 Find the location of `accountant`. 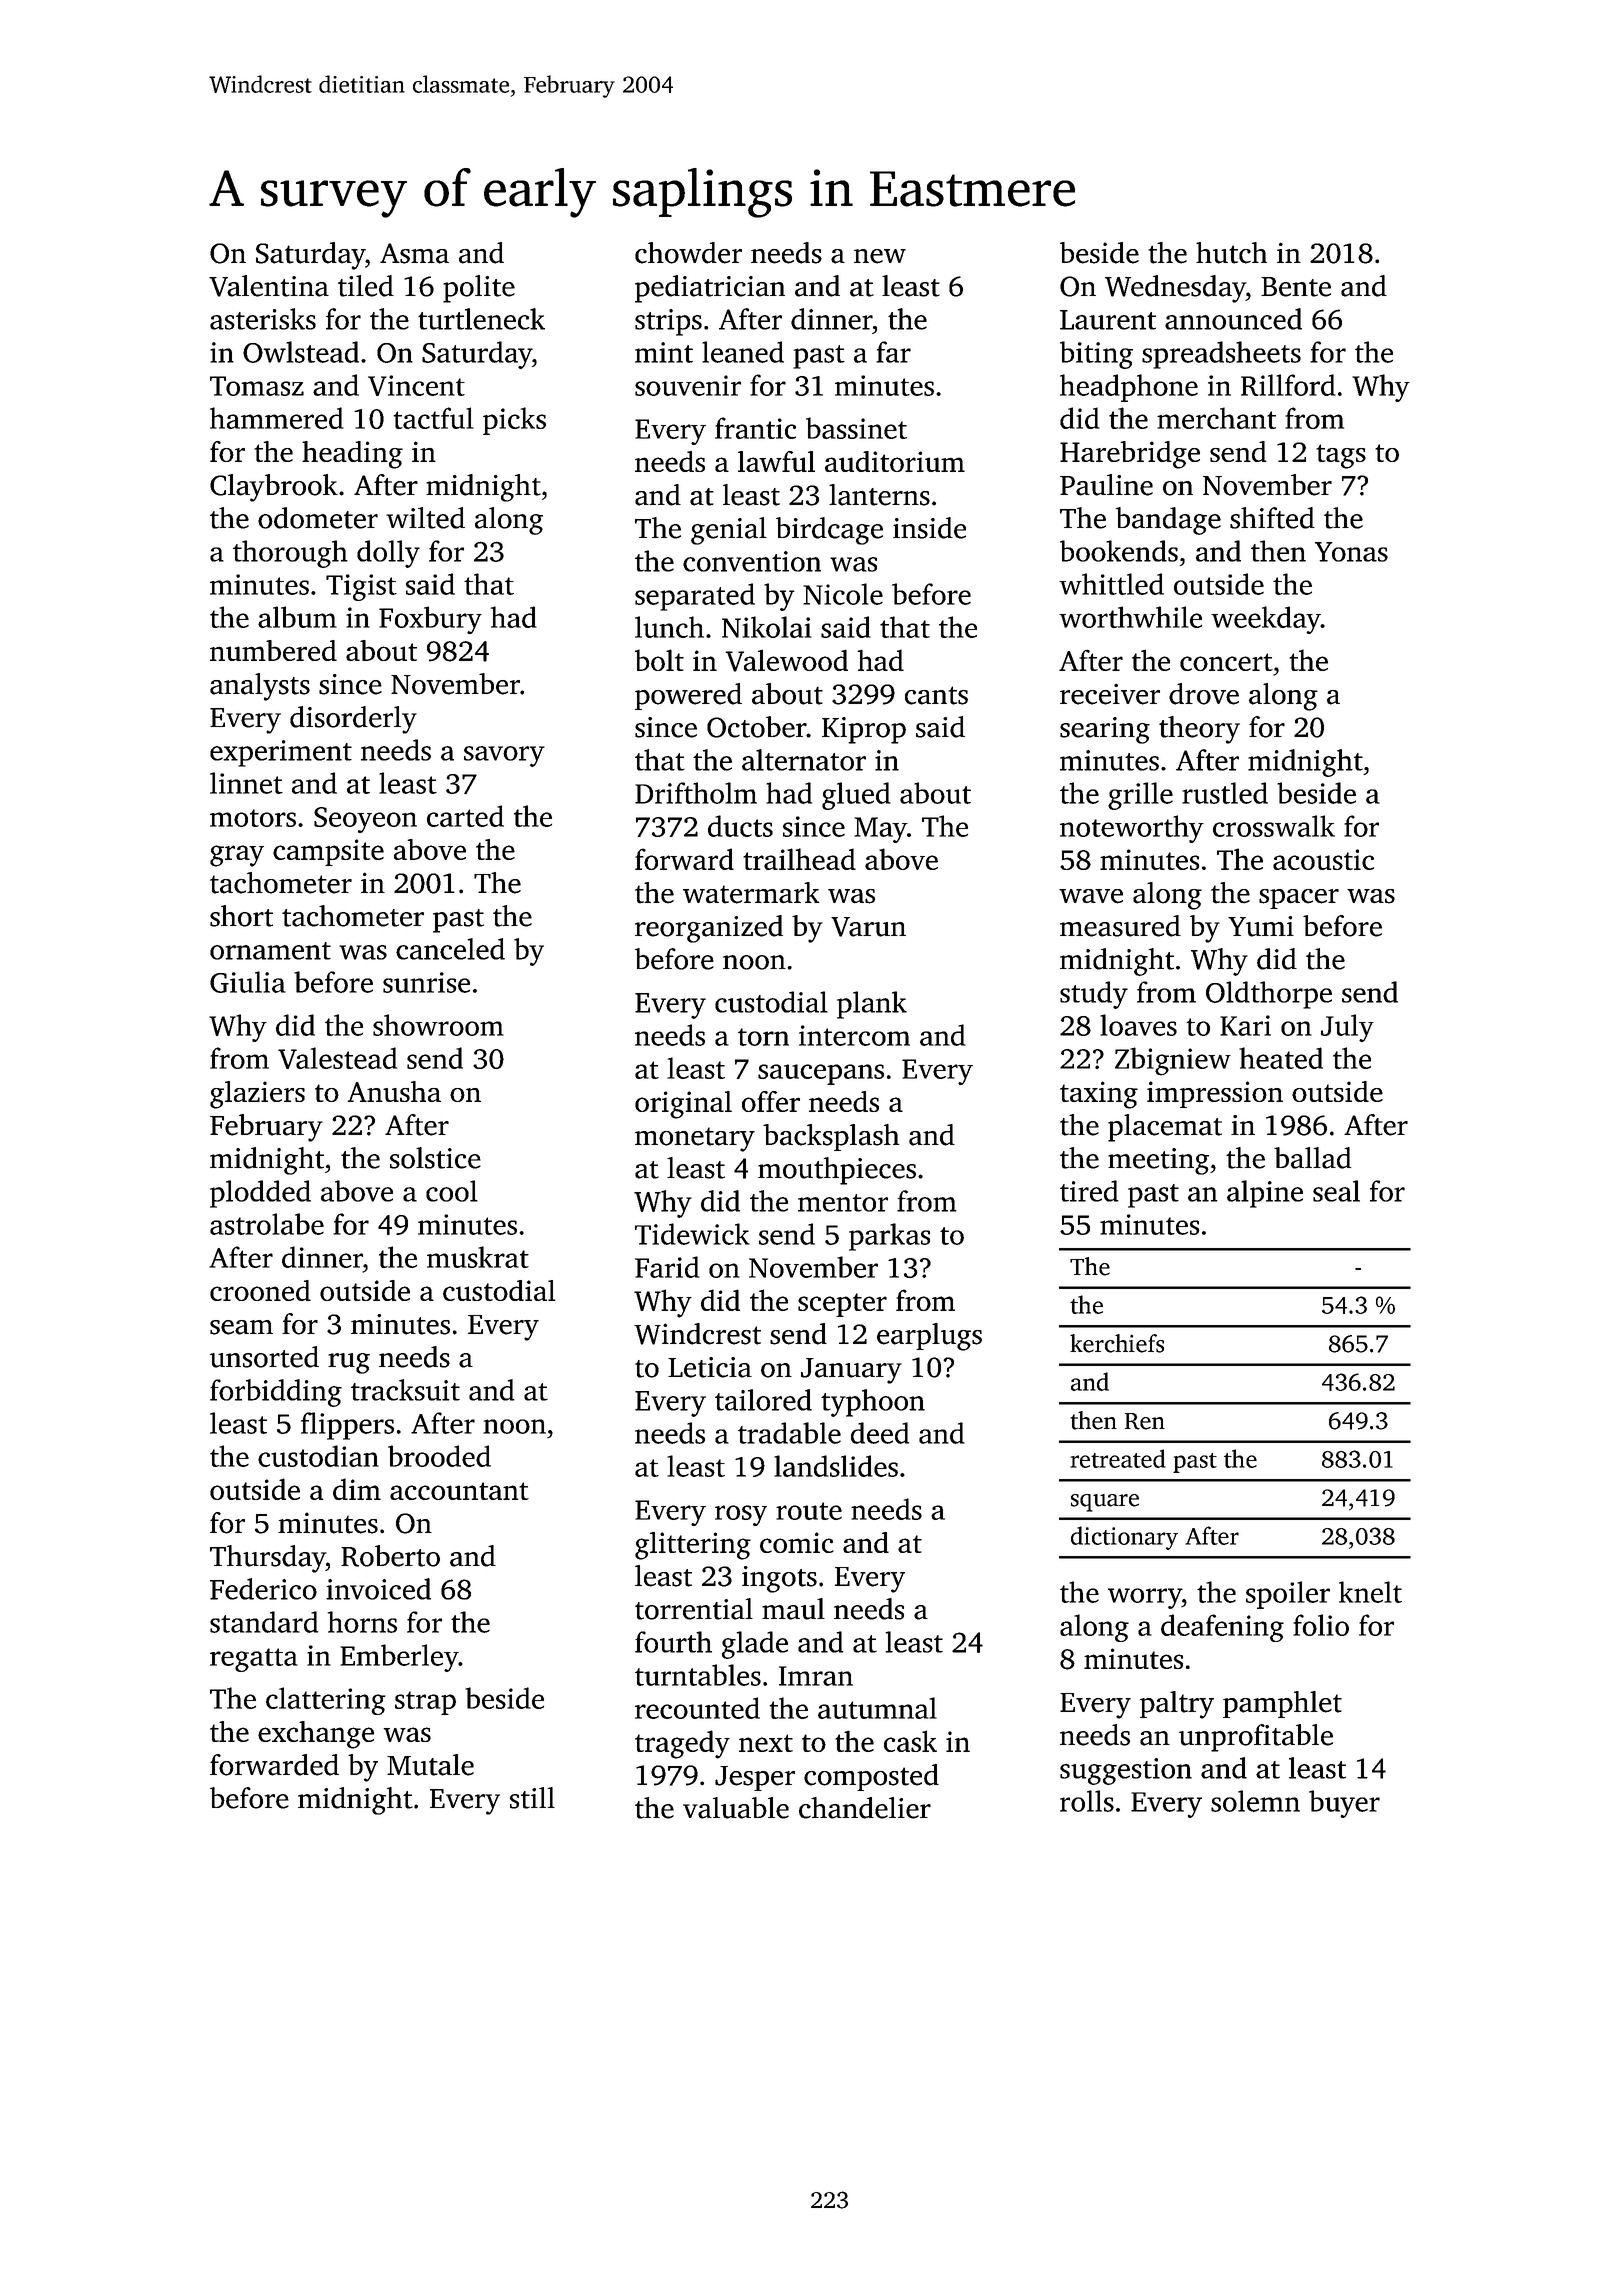

accountant is located at coordinates (459, 1491).
